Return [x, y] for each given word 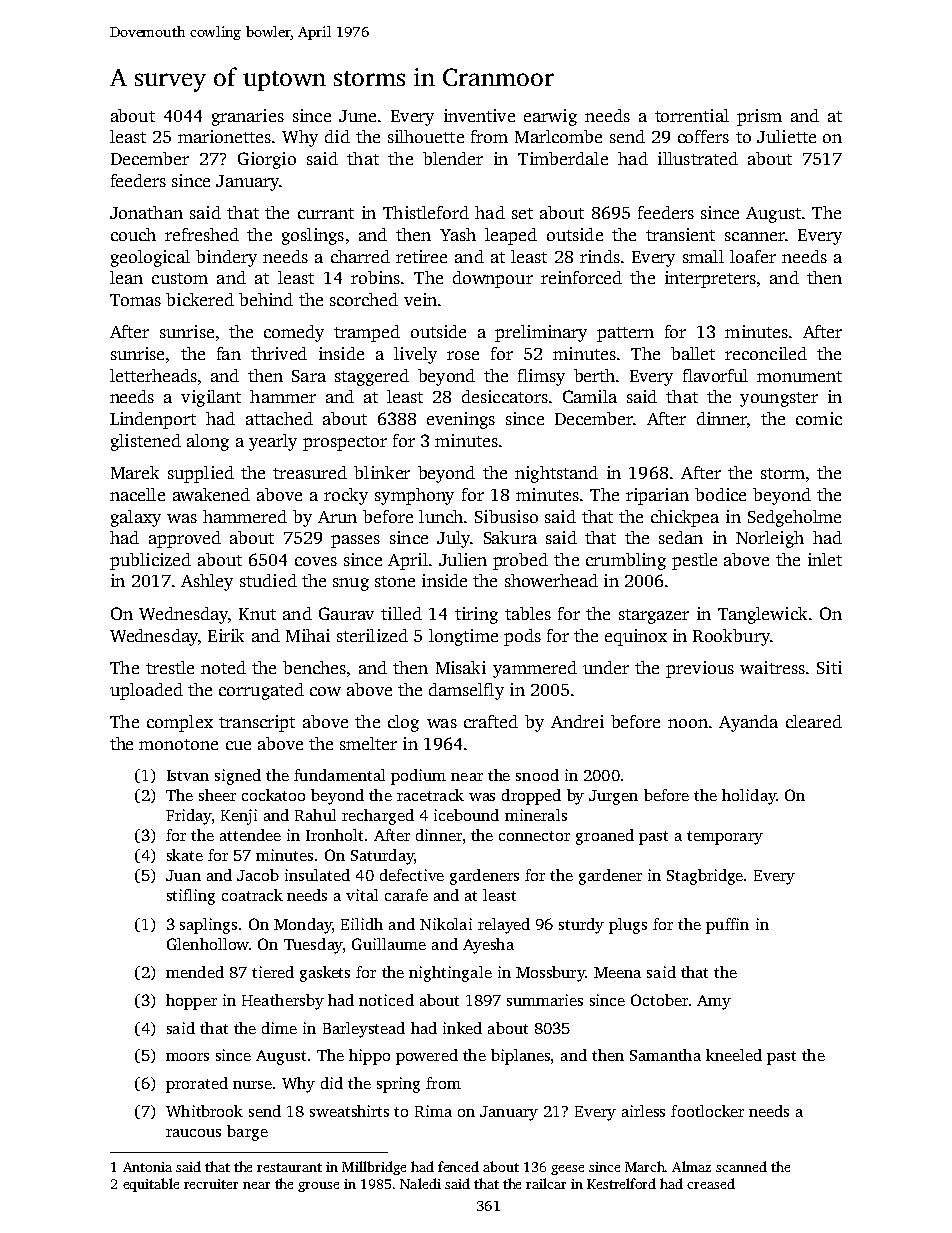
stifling [191, 897]
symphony [414, 496]
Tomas [135, 300]
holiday [749, 797]
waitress [772, 667]
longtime [463, 637]
